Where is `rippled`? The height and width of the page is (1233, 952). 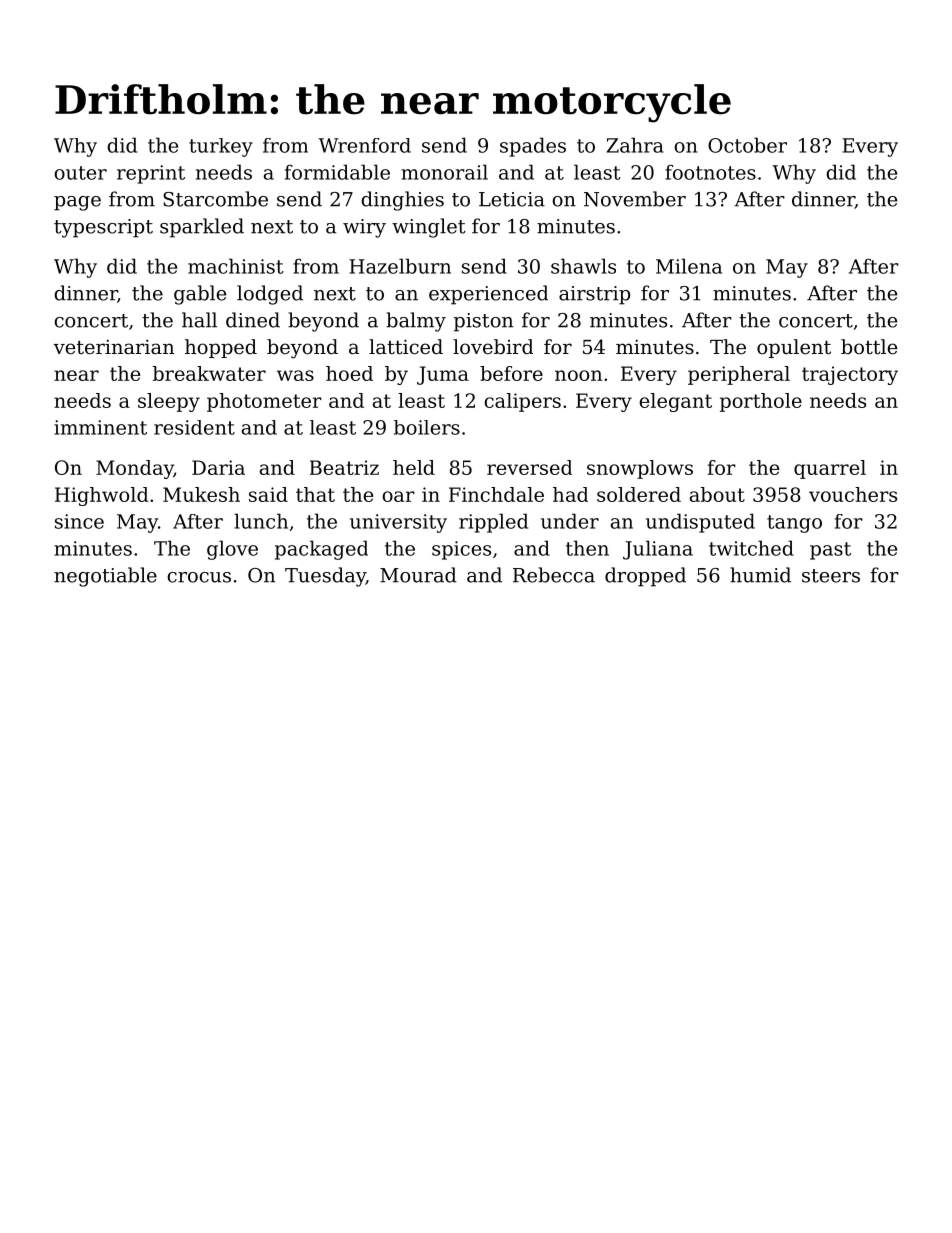 rippled is located at coordinates (493, 523).
